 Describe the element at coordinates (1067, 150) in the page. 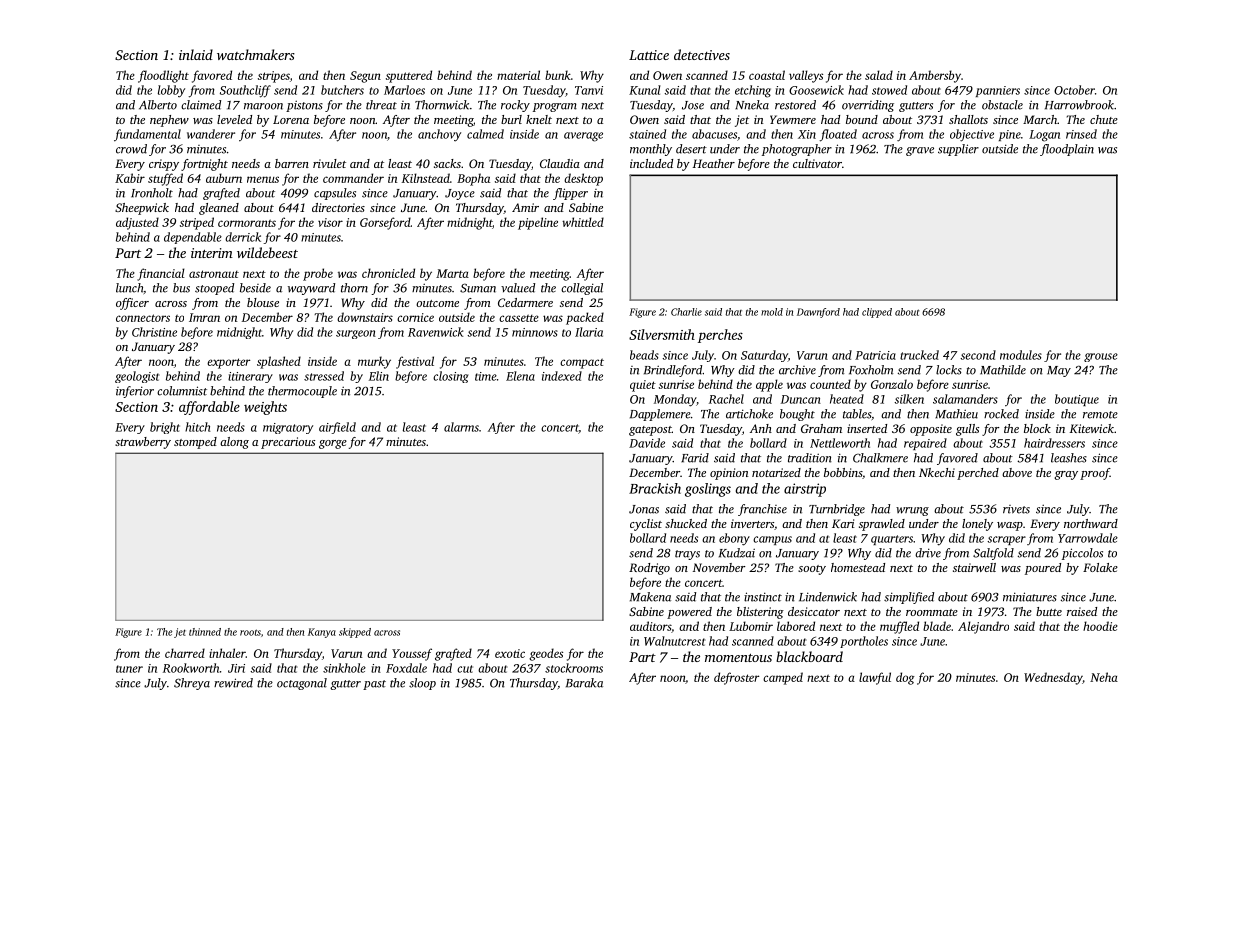

I see `floodplain` at that location.
